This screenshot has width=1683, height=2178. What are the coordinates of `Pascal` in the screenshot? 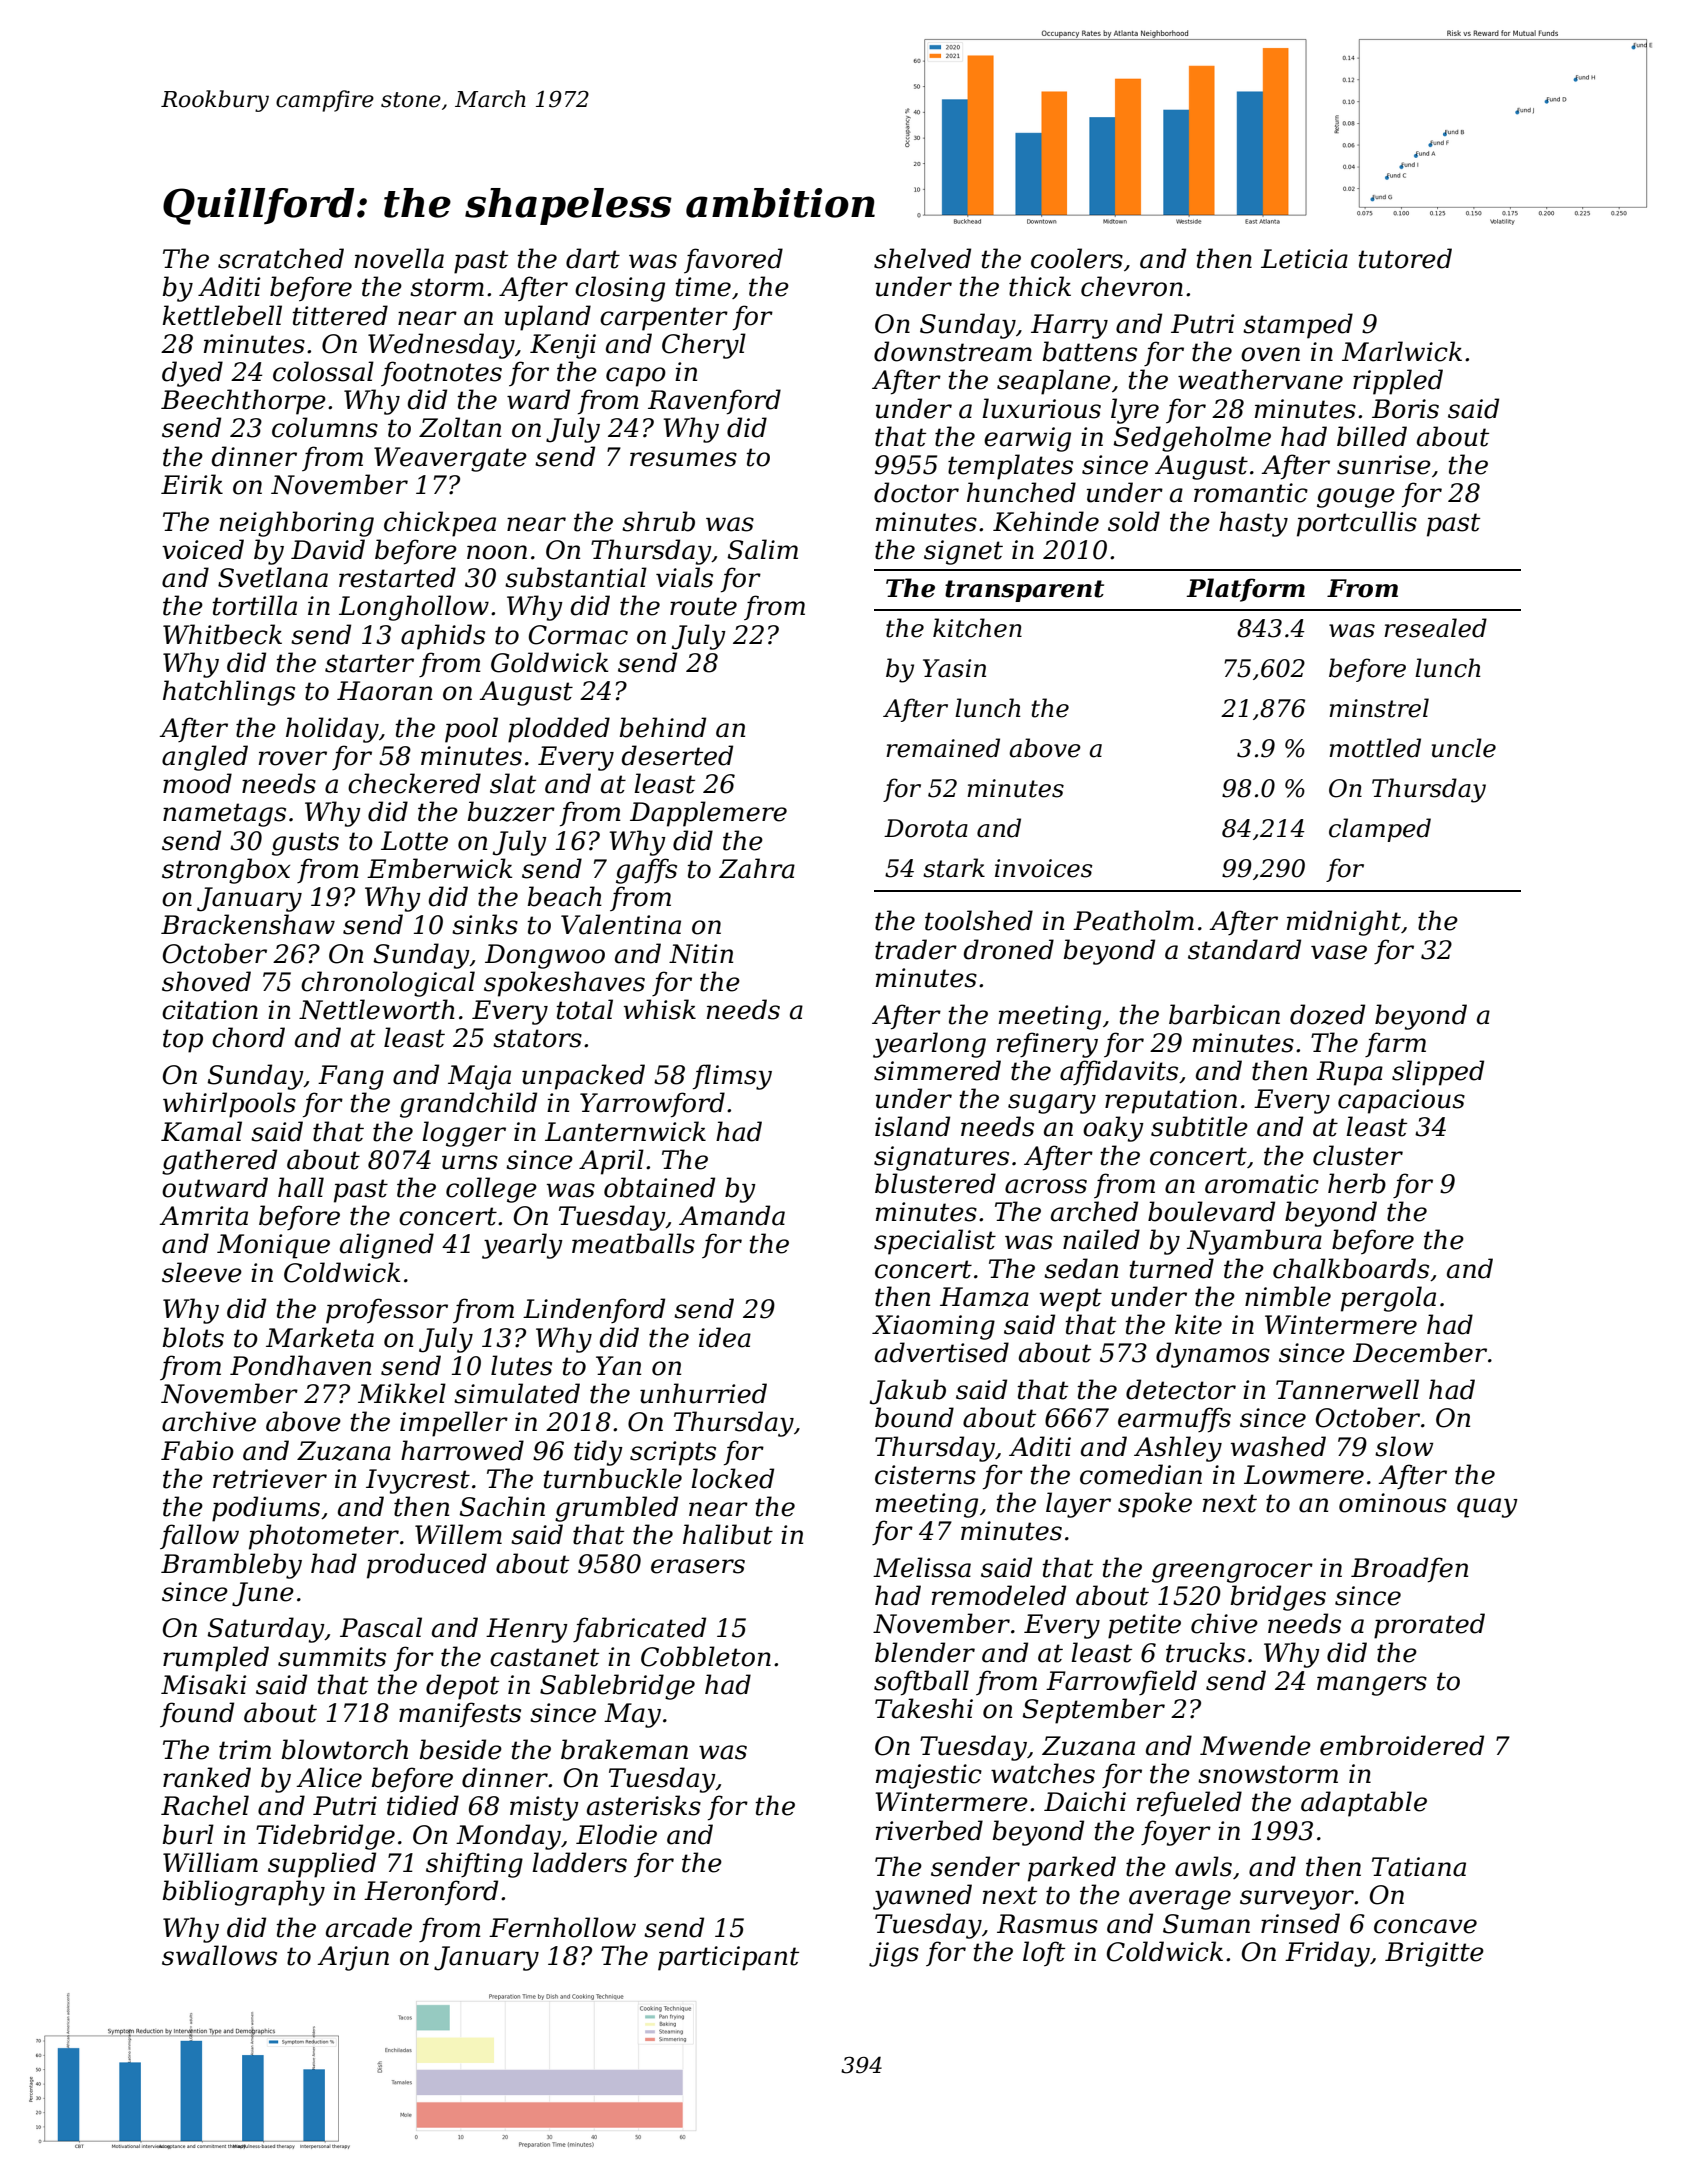 It's located at (381, 1627).
